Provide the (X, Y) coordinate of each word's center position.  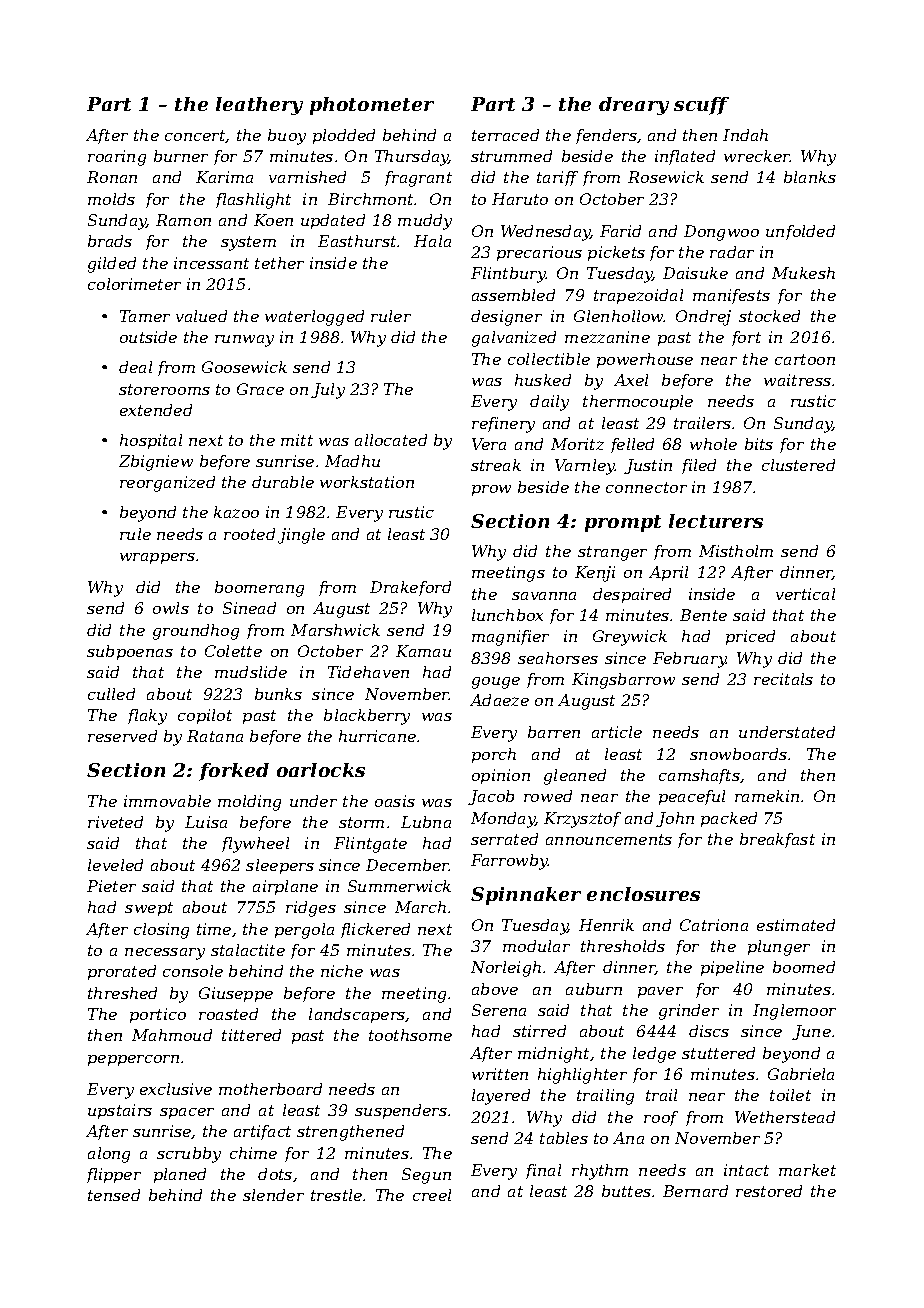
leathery (259, 106)
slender (273, 1195)
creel (432, 1195)
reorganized (167, 484)
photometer (372, 106)
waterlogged (314, 318)
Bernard (695, 1191)
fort (746, 338)
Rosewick (666, 177)
